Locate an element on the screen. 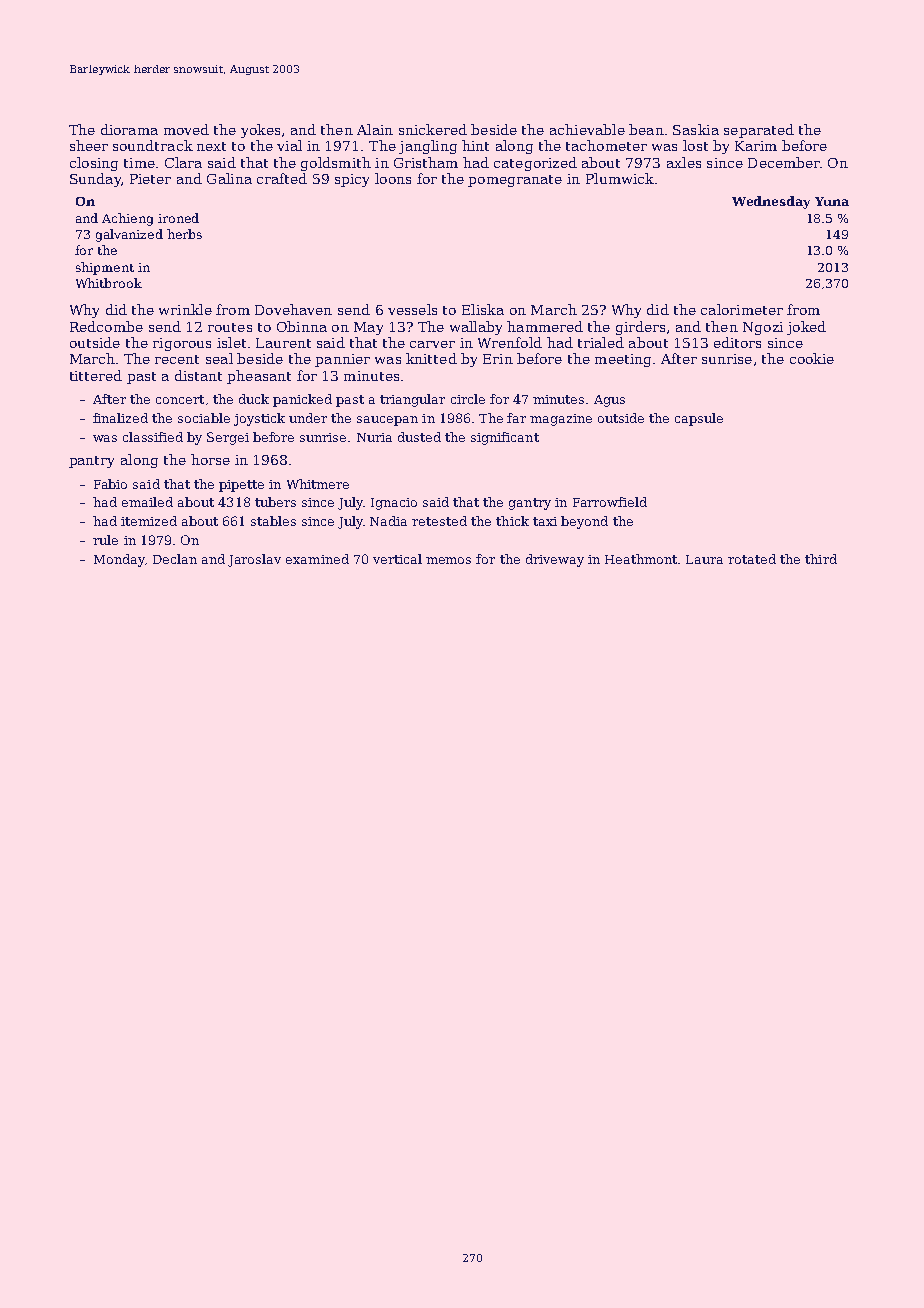 The image size is (924, 1308). Monday is located at coordinates (119, 560).
